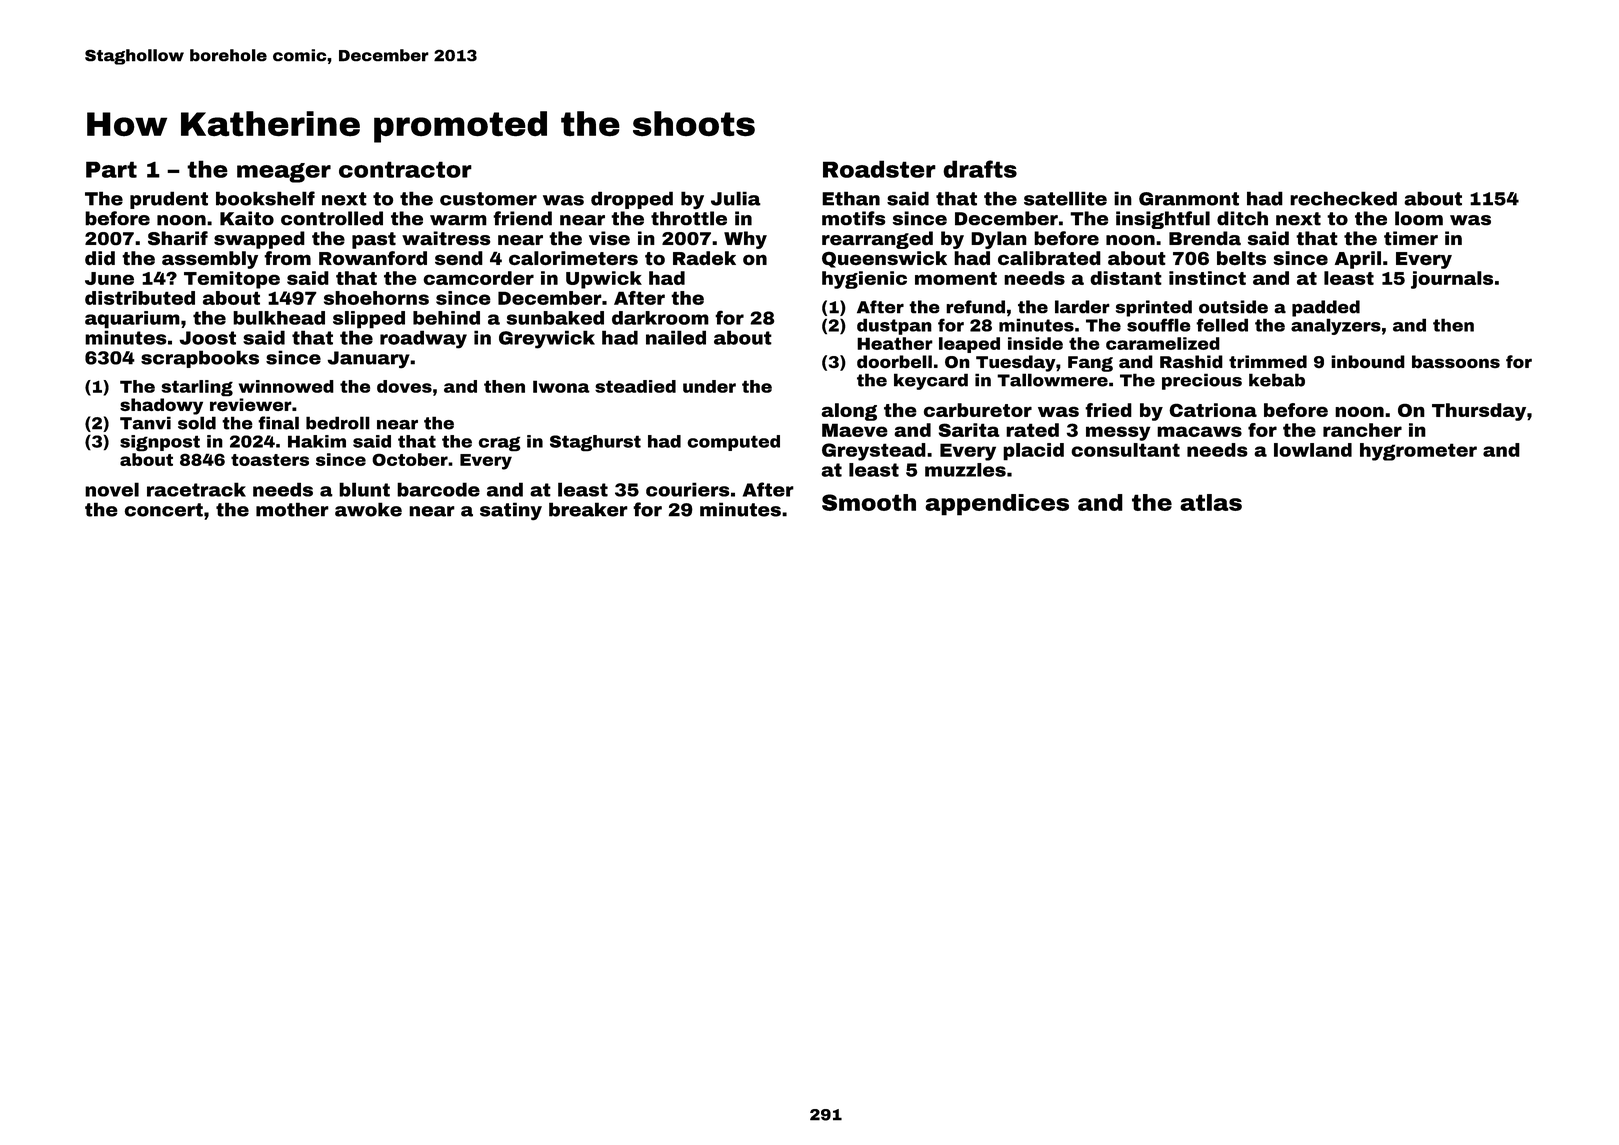 The height and width of the screenshot is (1145, 1619). Describe the element at coordinates (369, 320) in the screenshot. I see `slipped` at that location.
